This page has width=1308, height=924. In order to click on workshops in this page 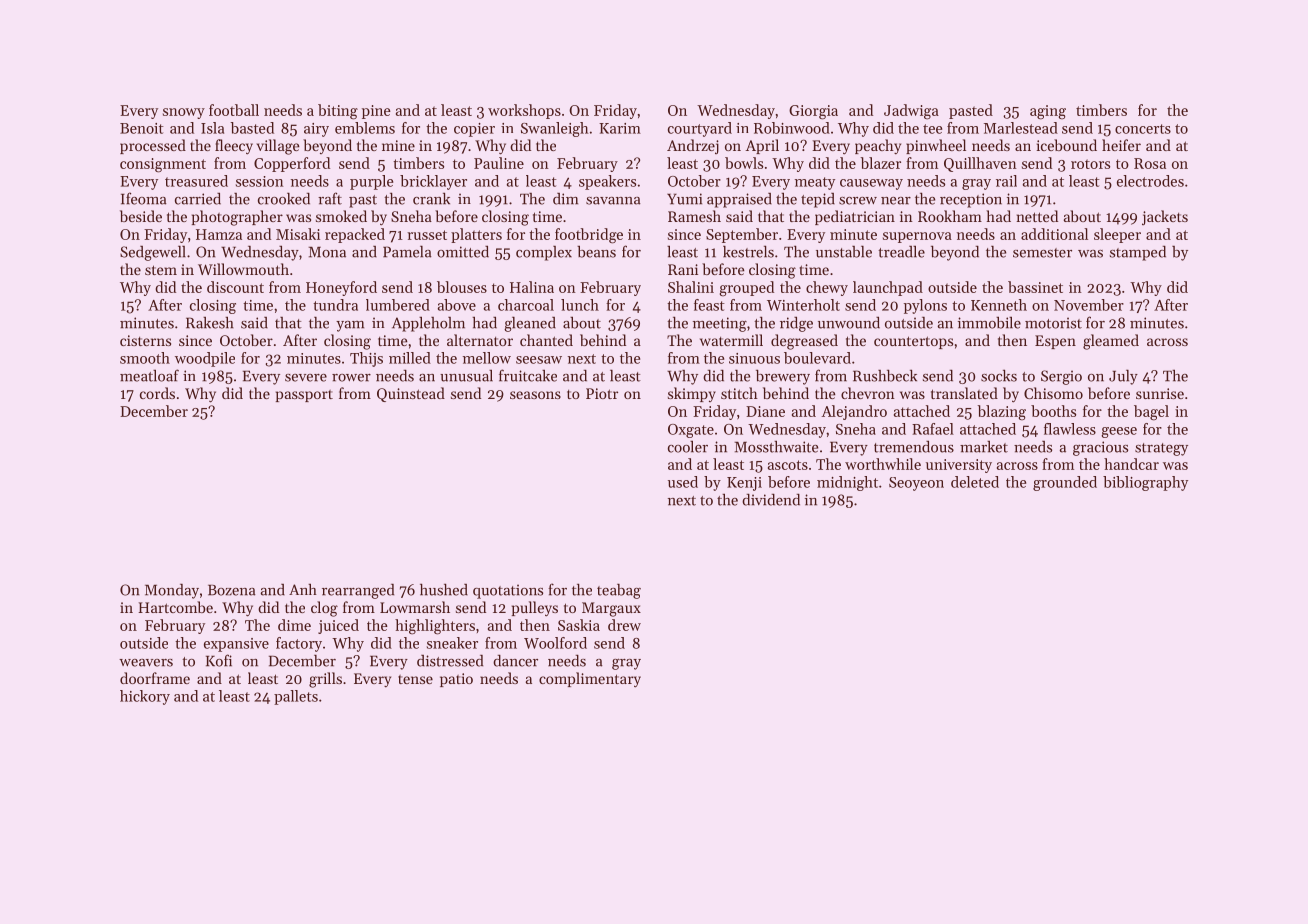, I will do `click(524, 111)`.
